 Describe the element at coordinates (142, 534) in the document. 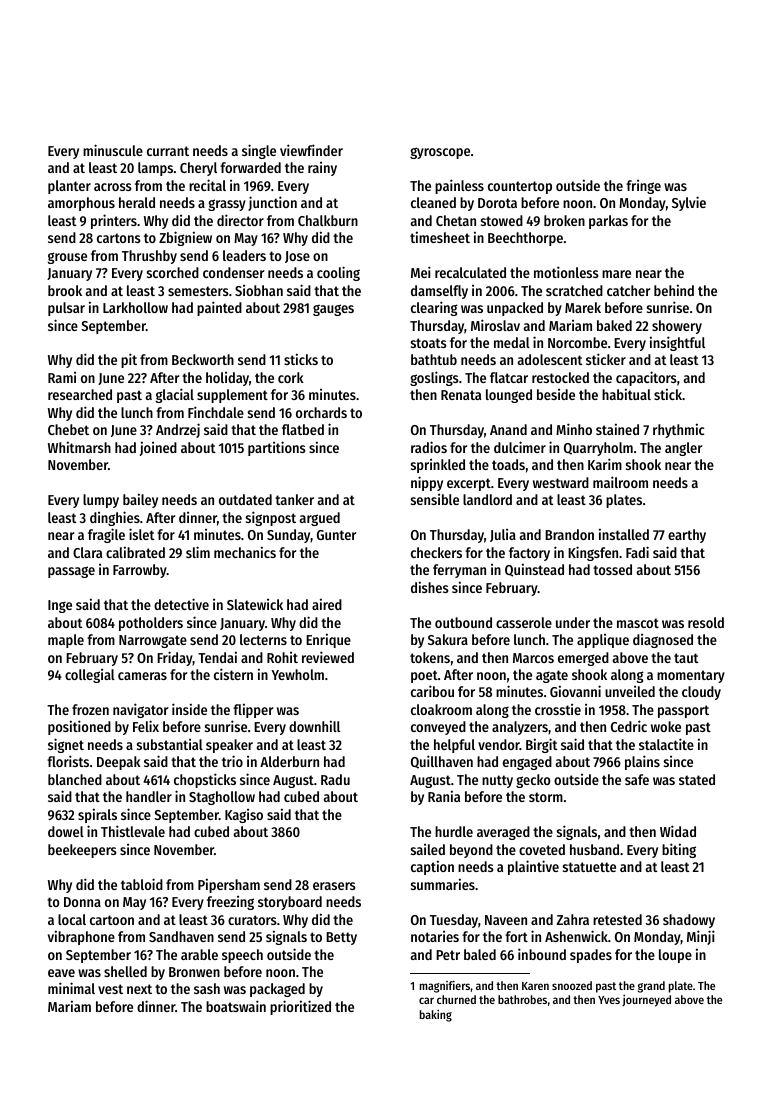

I see `islet` at that location.
